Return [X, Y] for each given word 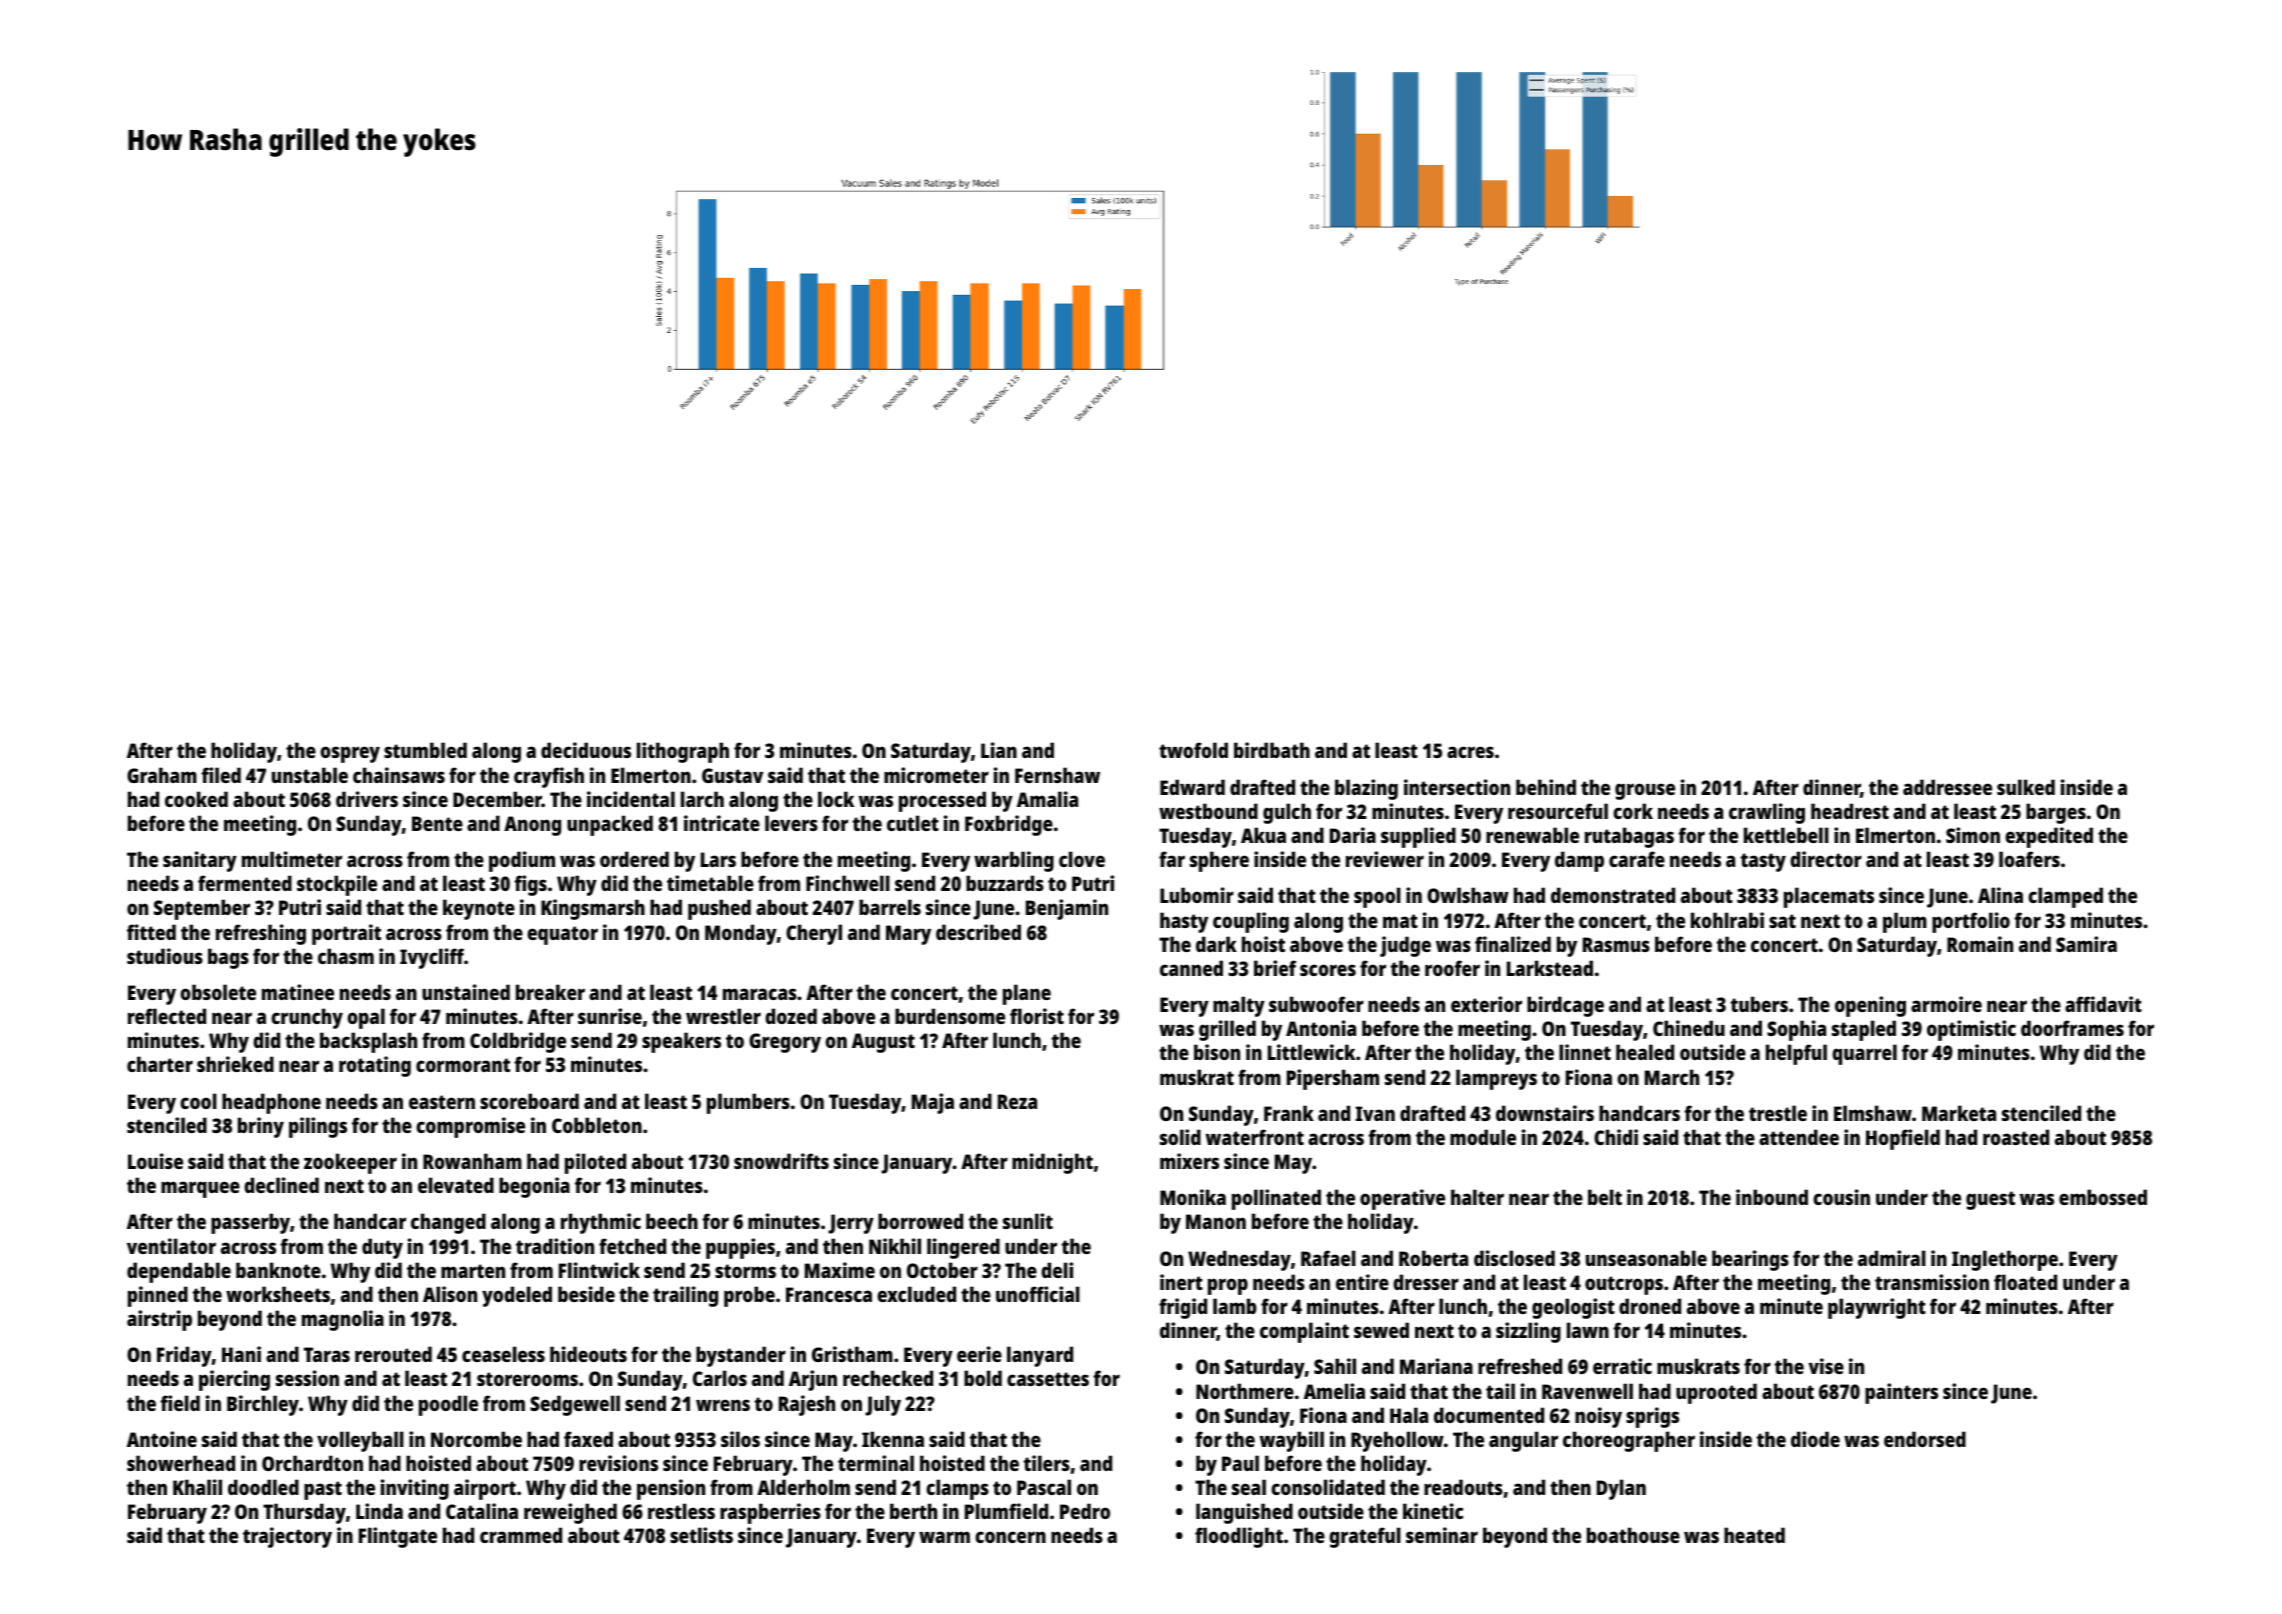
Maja [933, 1103]
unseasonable [1646, 1258]
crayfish [549, 777]
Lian [999, 750]
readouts [1463, 1487]
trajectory [287, 1537]
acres [1470, 752]
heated [1754, 1535]
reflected [167, 1016]
